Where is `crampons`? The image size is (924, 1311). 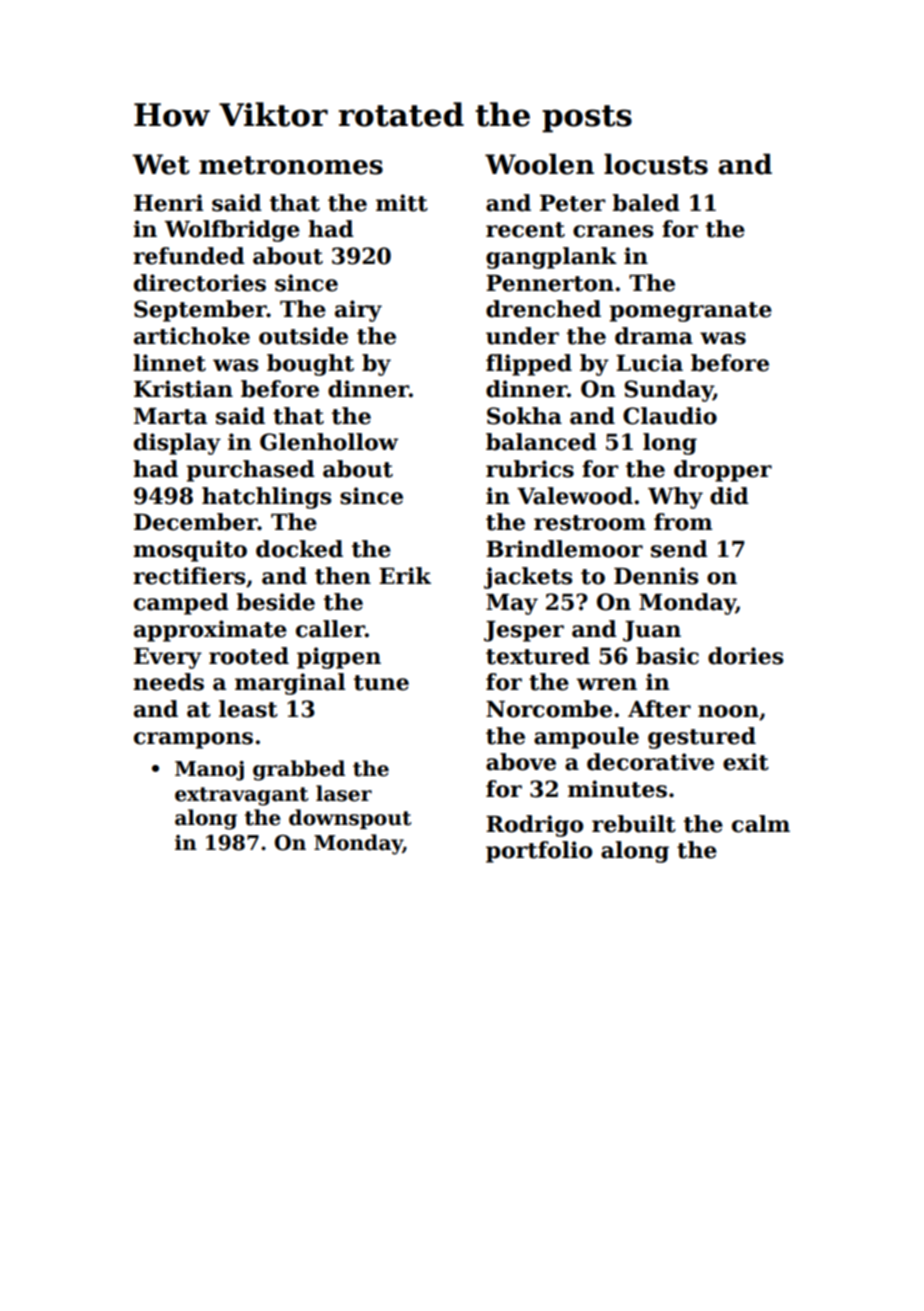 crampons is located at coordinates (193, 740).
